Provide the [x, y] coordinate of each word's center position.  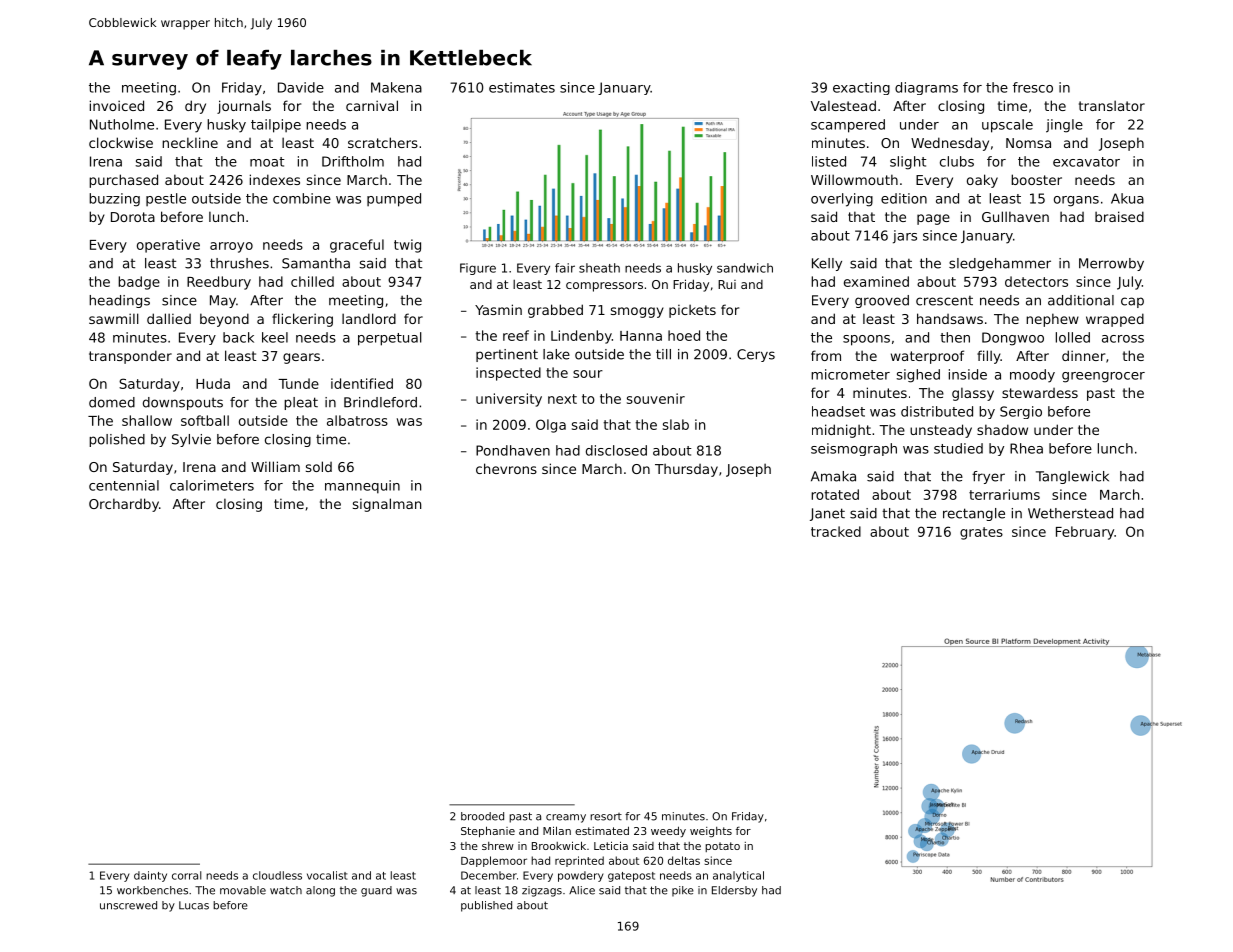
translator [1112, 105]
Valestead [843, 105]
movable [243, 890]
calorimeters [212, 485]
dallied [169, 318]
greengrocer [1103, 377]
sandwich [745, 268]
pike [683, 891]
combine [302, 198]
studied [958, 448]
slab [676, 424]
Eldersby [734, 891]
